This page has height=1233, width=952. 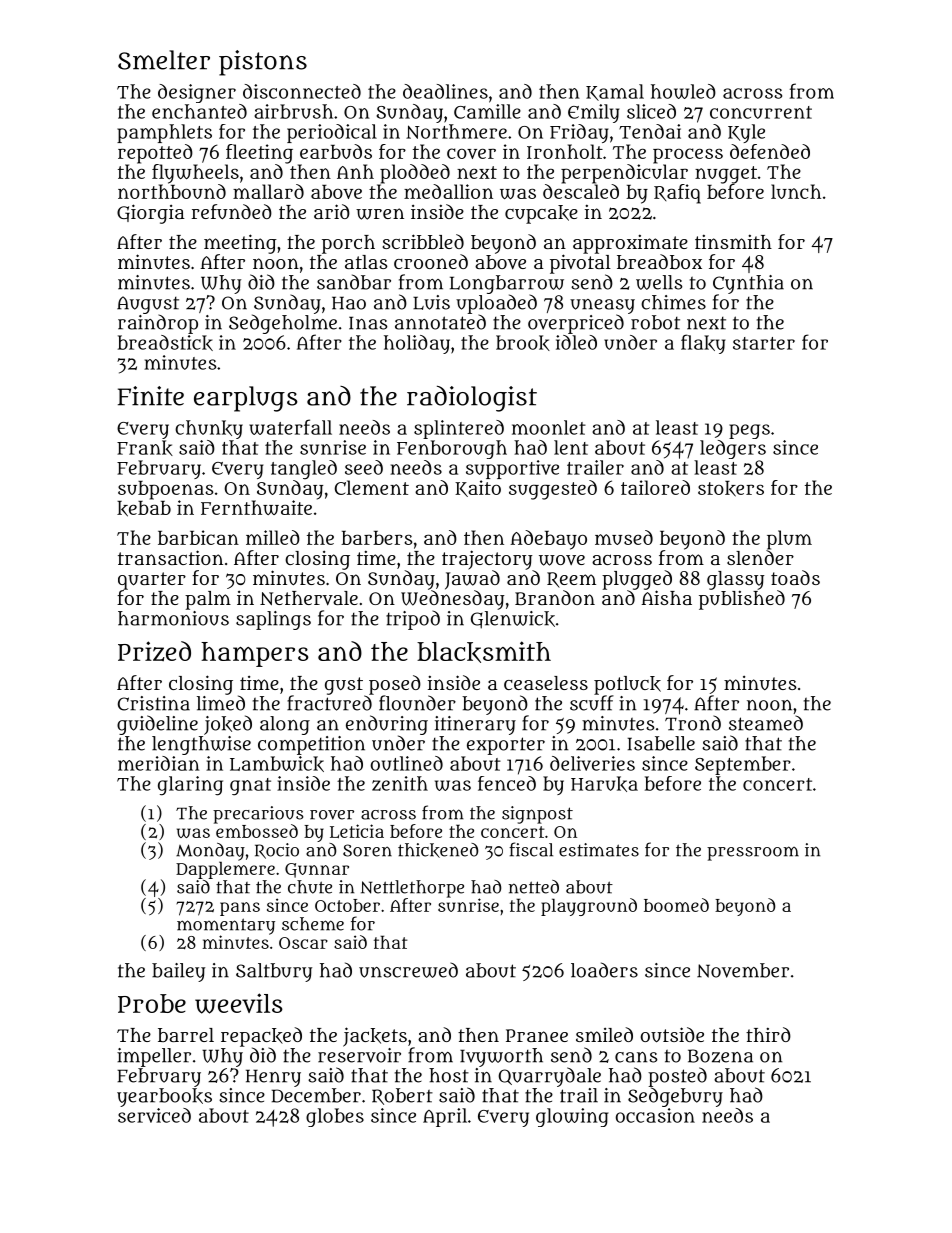 I want to click on brook, so click(x=523, y=343).
